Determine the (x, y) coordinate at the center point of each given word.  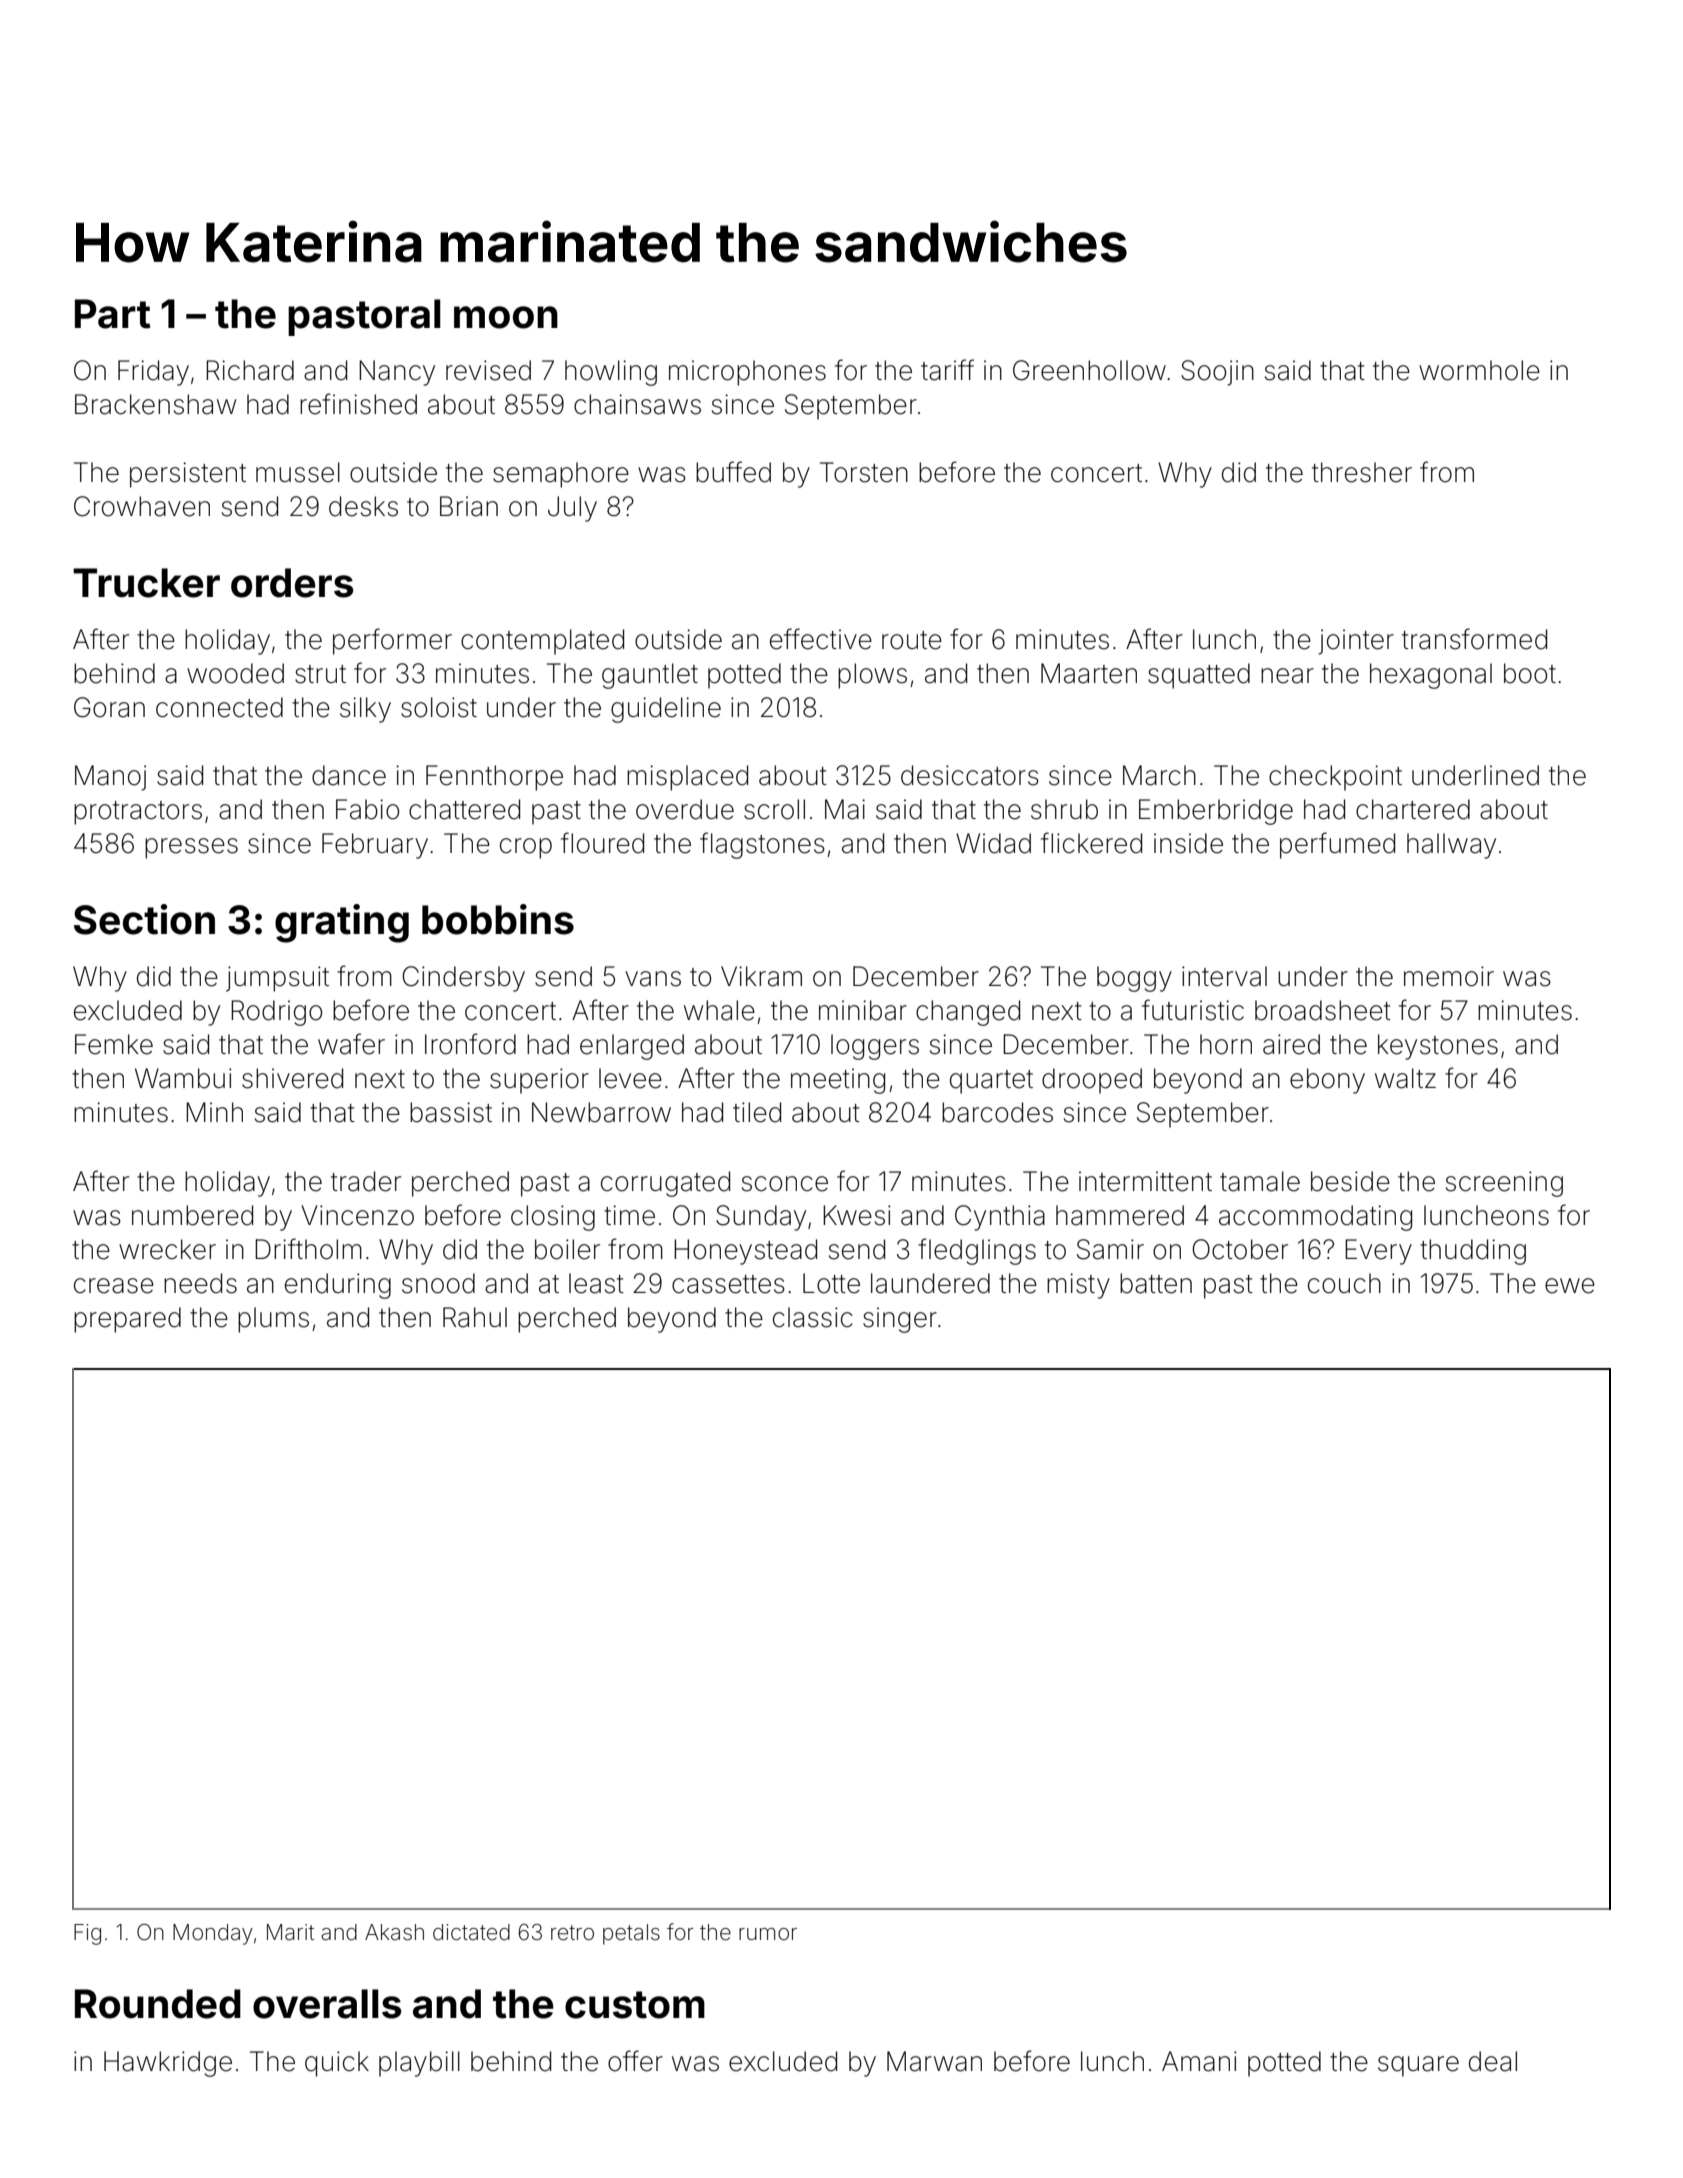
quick (337, 2064)
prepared (127, 1320)
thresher (1362, 472)
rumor (768, 1934)
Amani (1199, 2061)
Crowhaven (142, 506)
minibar (863, 1010)
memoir (1449, 976)
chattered (464, 809)
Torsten (864, 472)
